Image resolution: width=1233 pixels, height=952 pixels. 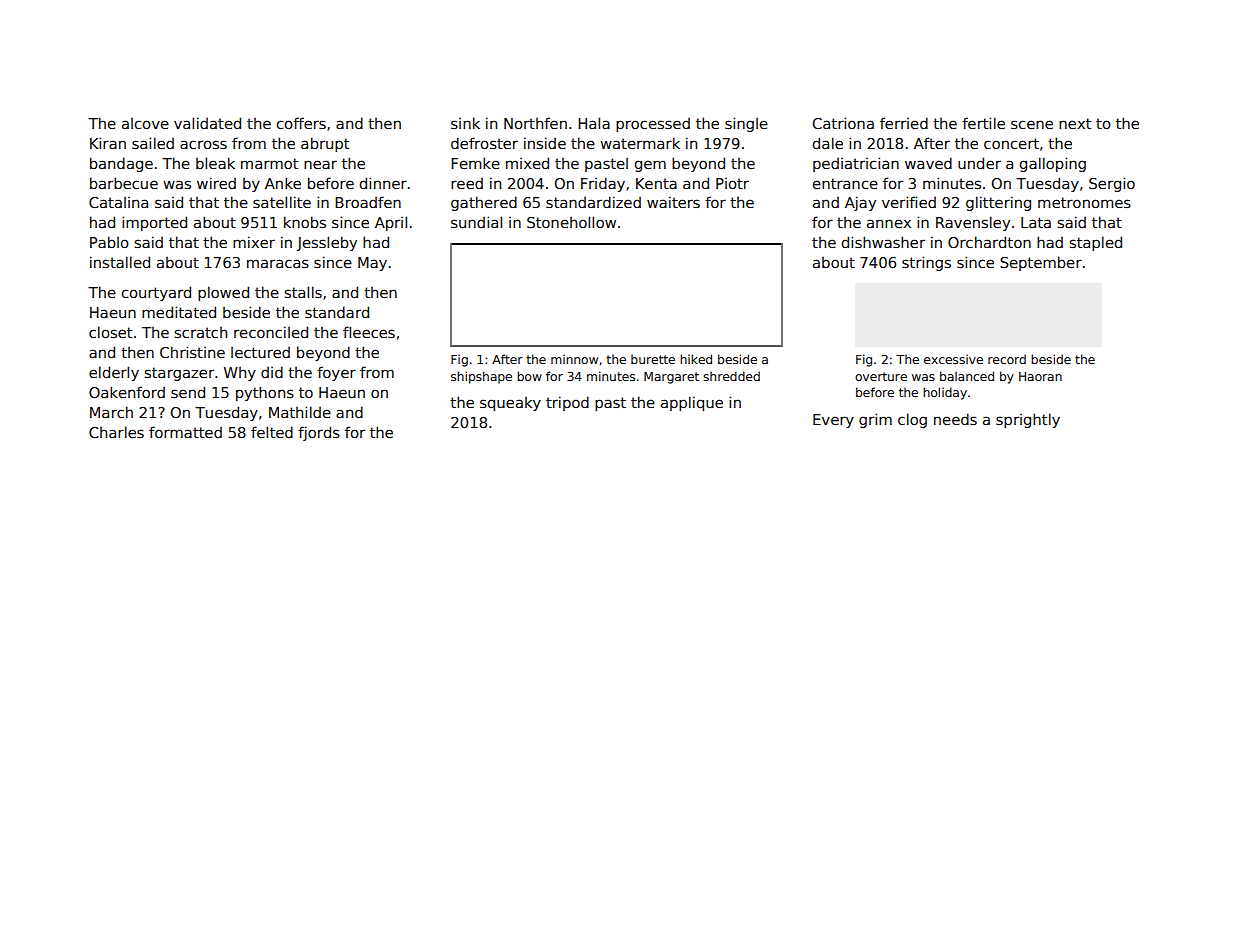 What do you see at coordinates (207, 123) in the screenshot?
I see `validated` at bounding box center [207, 123].
